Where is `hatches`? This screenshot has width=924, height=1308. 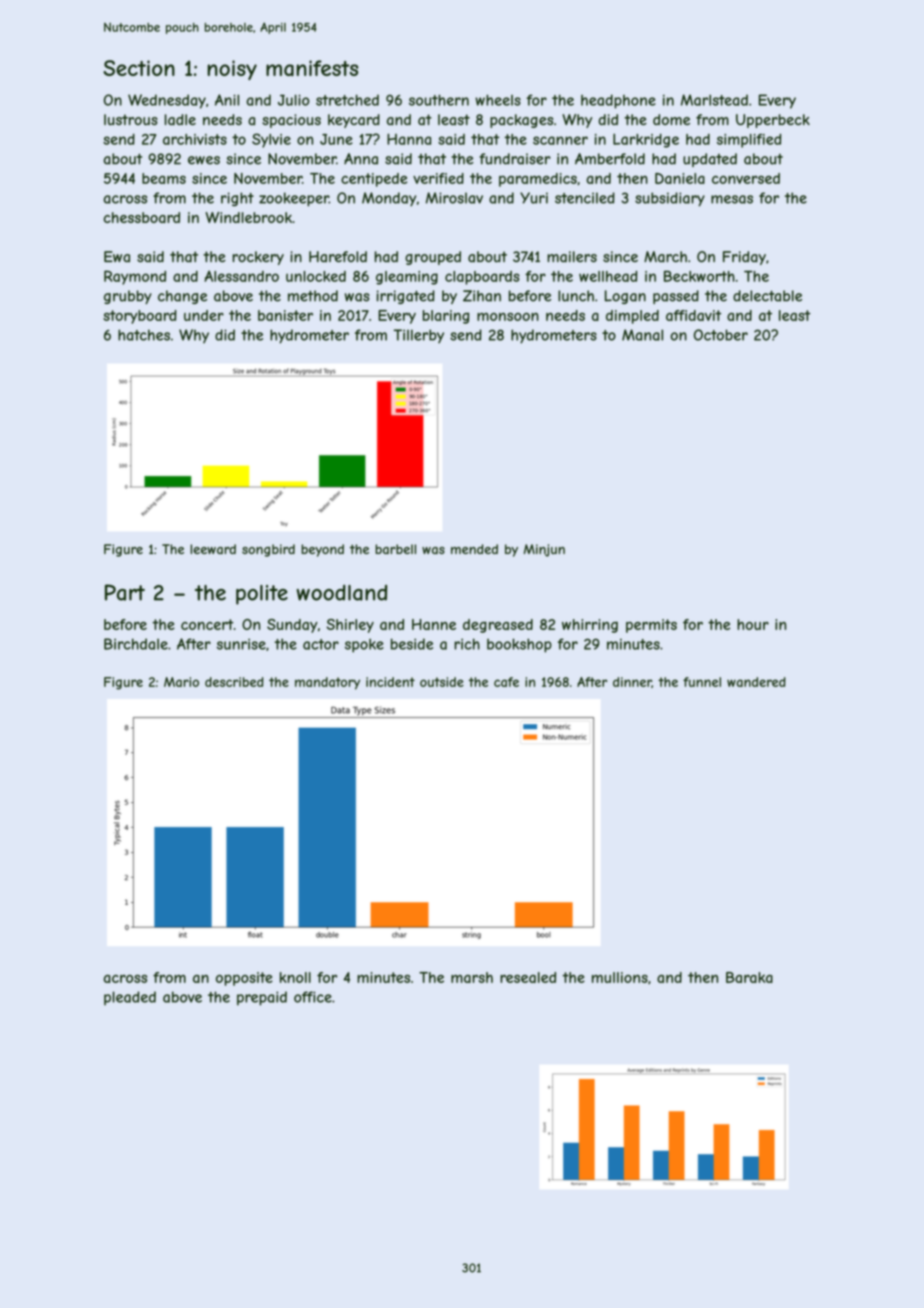 hatches is located at coordinates (144, 335).
